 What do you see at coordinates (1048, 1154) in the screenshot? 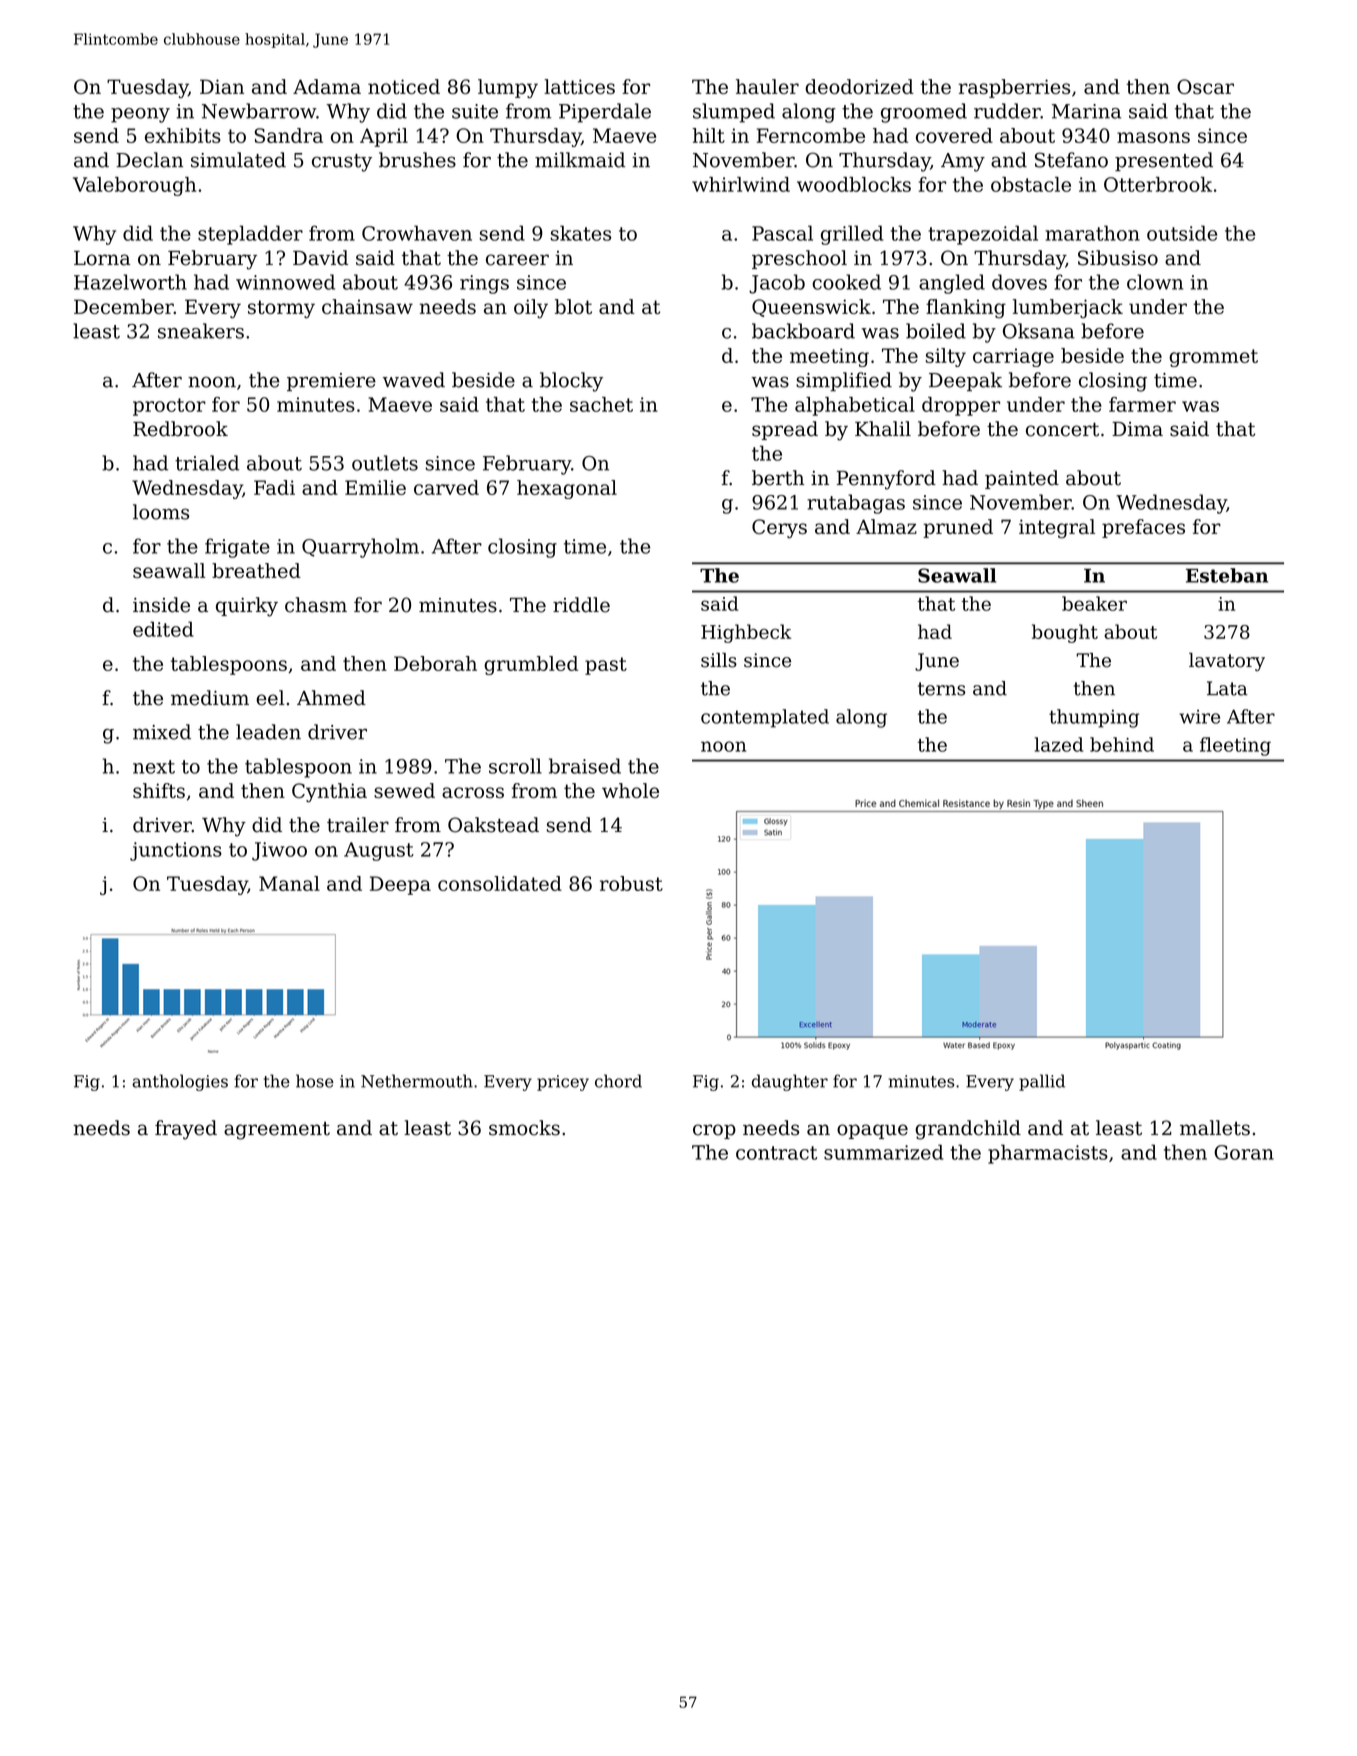
I see `pharmacists` at bounding box center [1048, 1154].
